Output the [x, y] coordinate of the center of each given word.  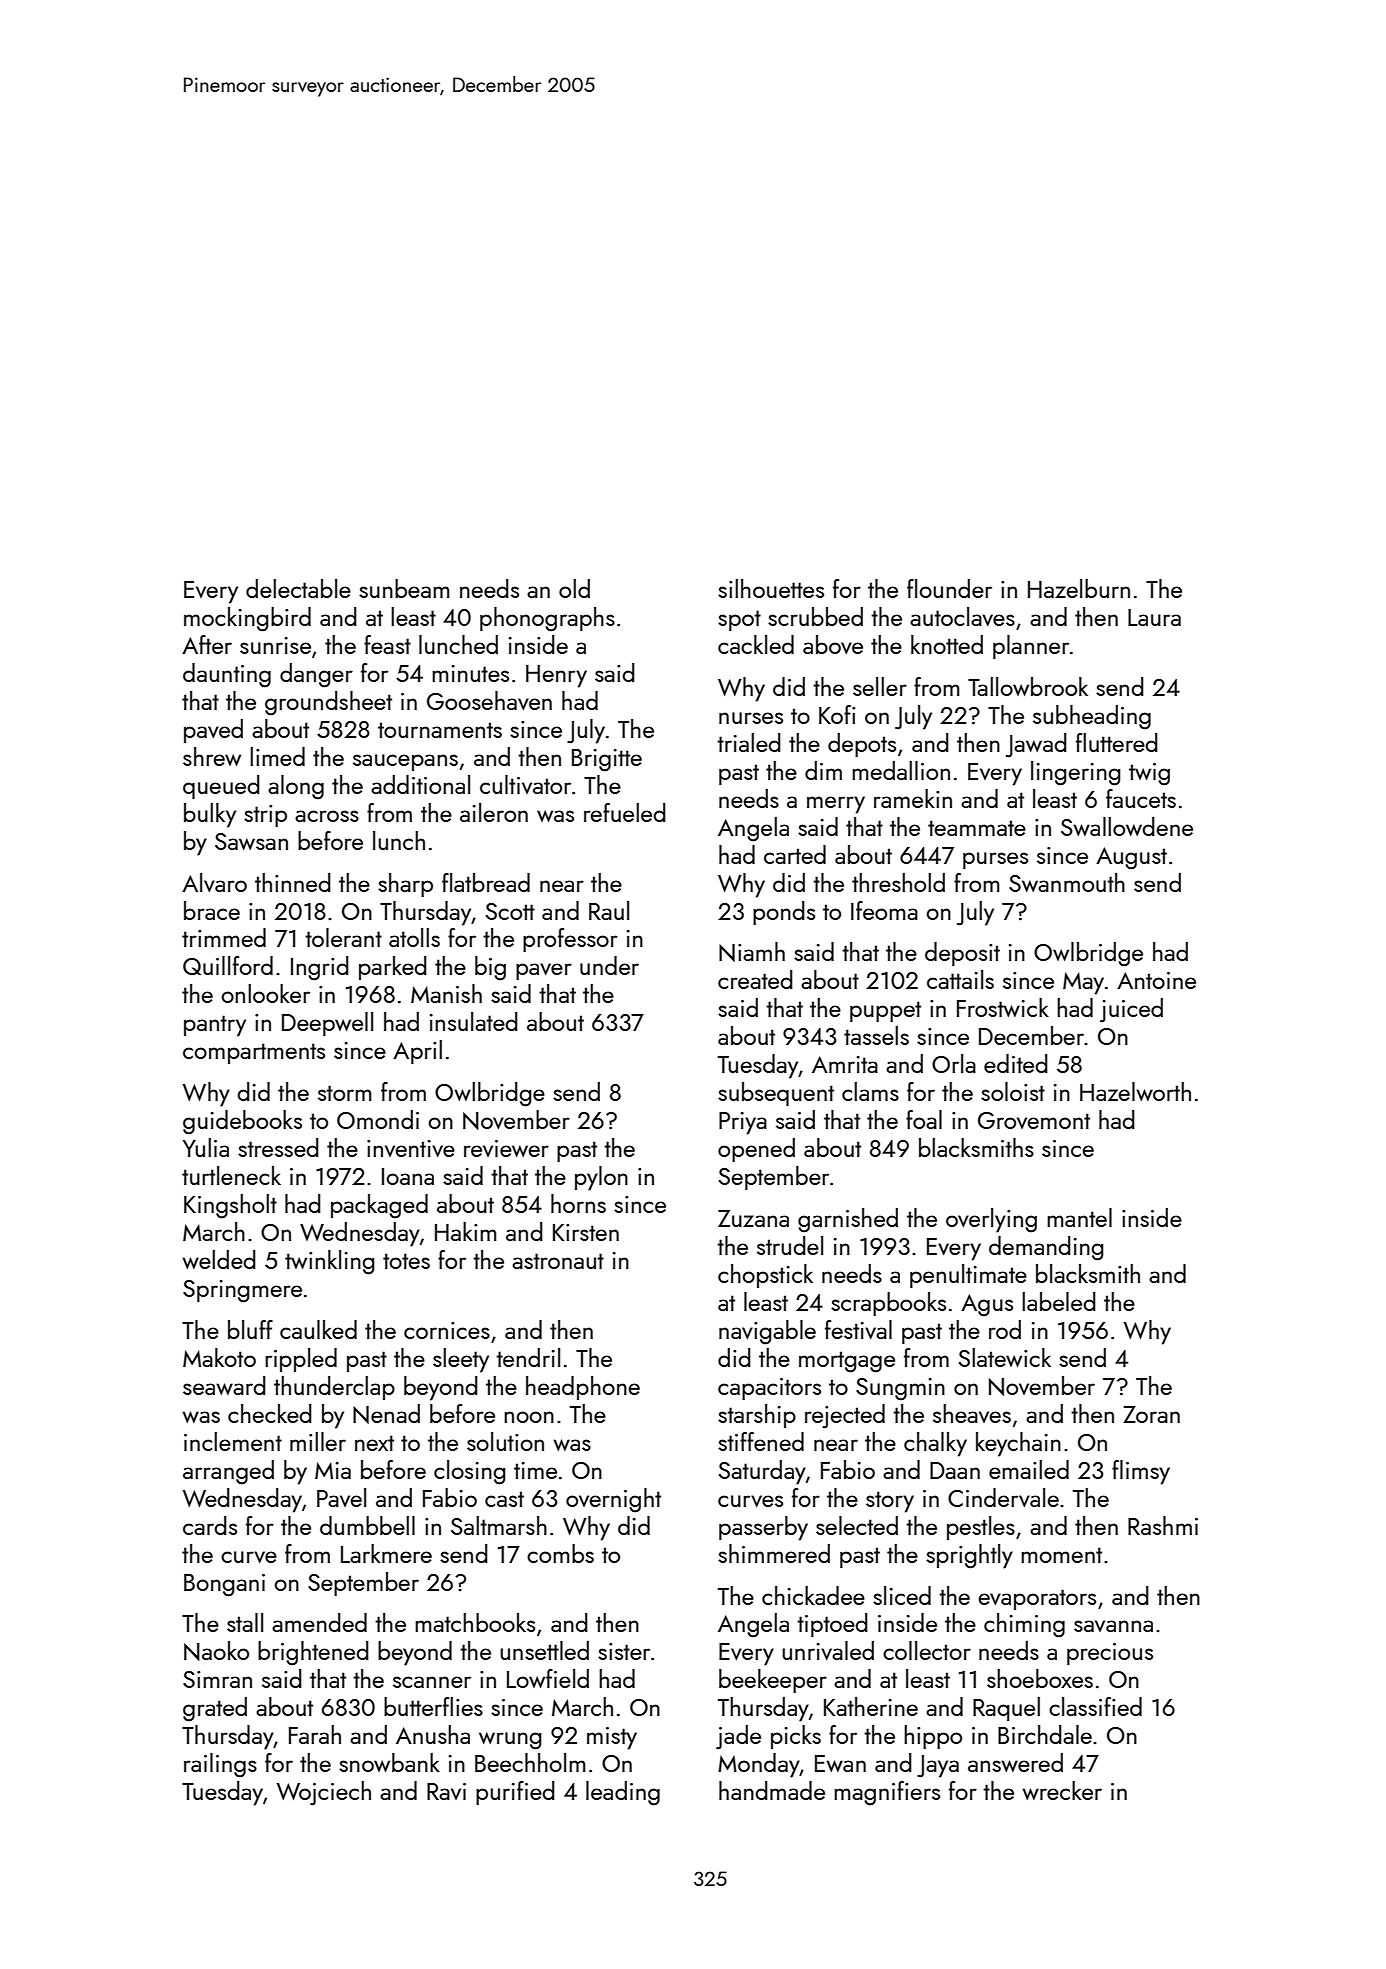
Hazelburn [1079, 588]
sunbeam [404, 588]
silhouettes [771, 588]
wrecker [1062, 1790]
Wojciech [323, 1793]
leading [623, 1793]
